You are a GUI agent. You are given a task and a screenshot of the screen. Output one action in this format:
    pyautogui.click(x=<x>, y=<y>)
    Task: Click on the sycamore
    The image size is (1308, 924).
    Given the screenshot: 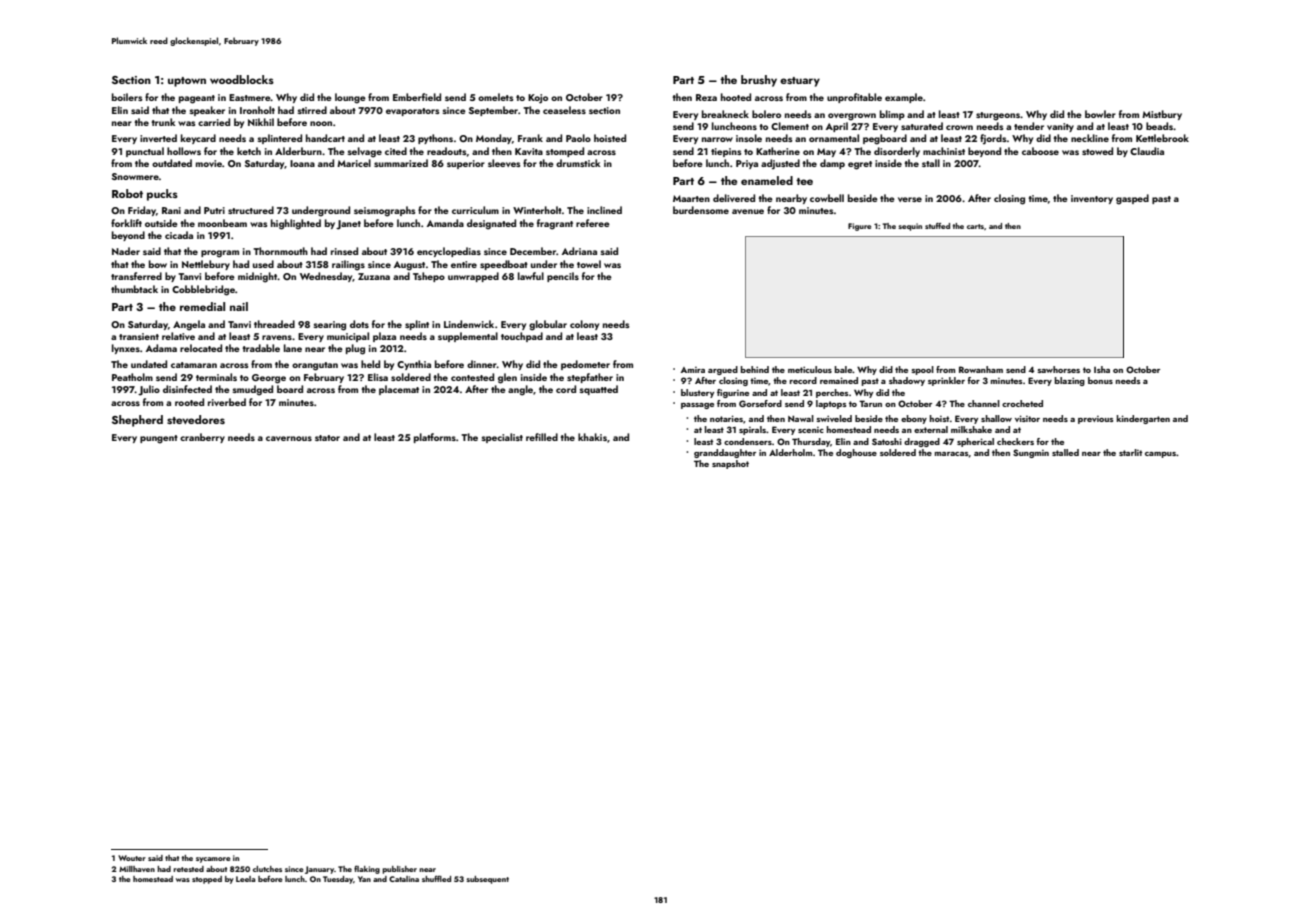 What is the action you would take?
    pyautogui.click(x=213, y=860)
